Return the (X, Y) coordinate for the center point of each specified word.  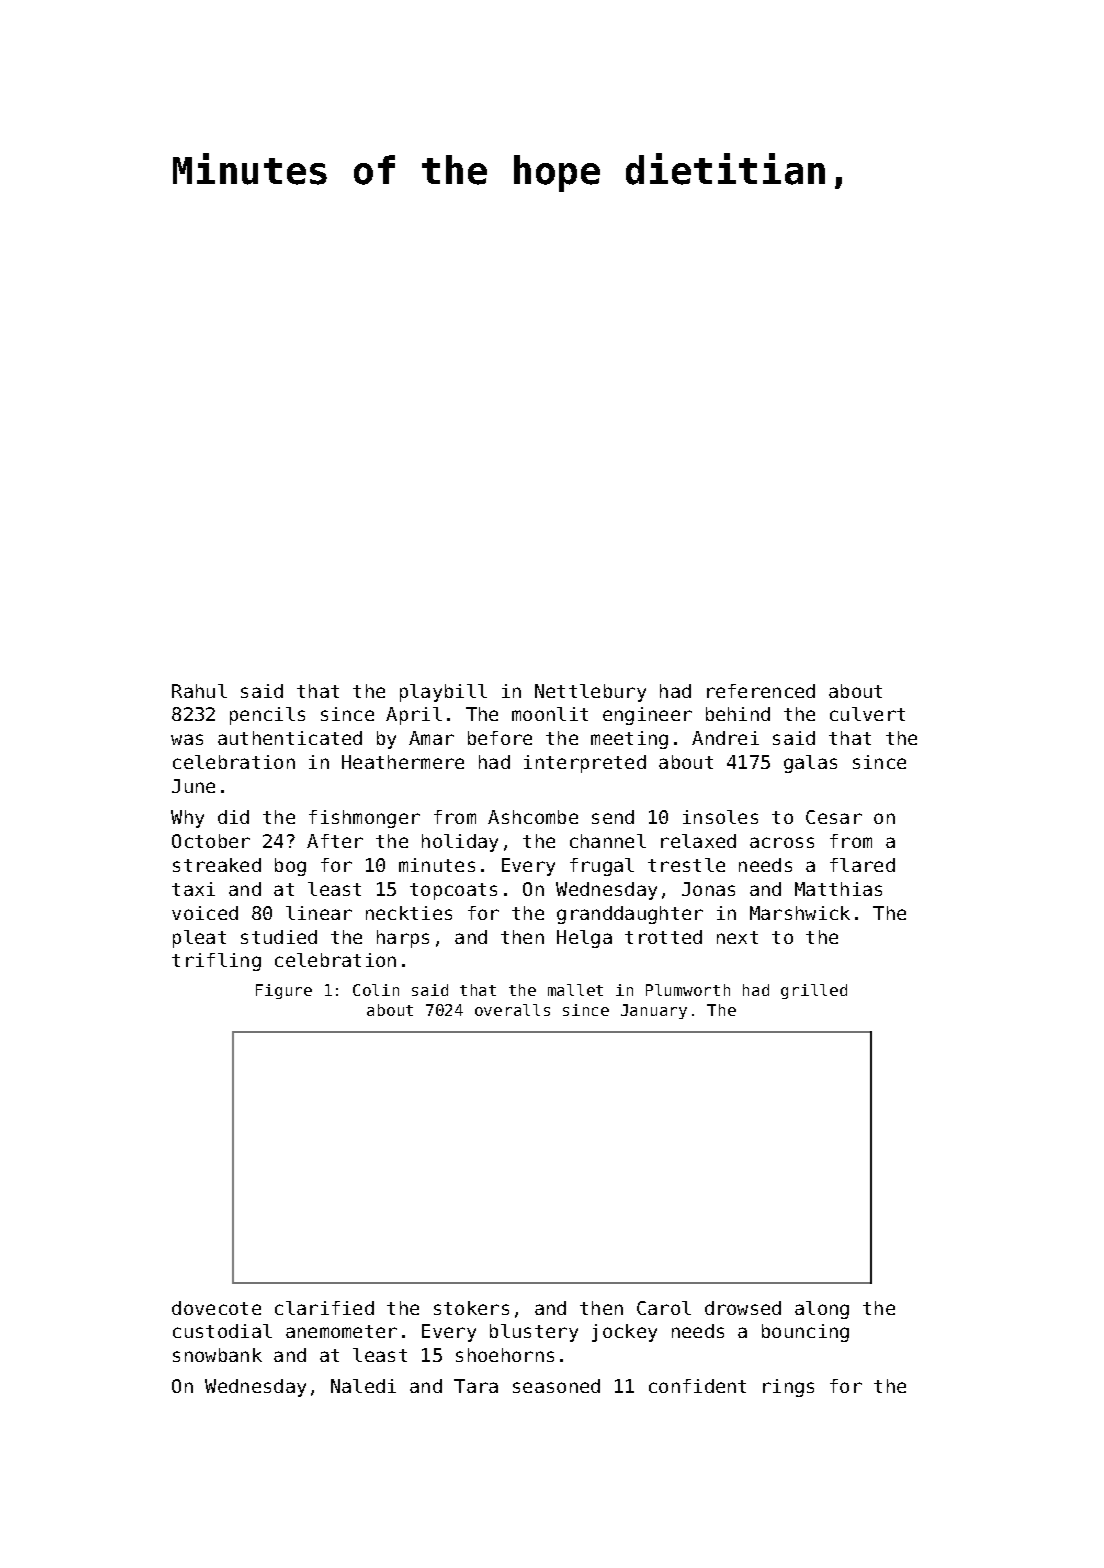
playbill (443, 693)
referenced (761, 691)
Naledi (363, 1386)
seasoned (556, 1386)
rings (788, 1388)
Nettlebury (590, 693)
